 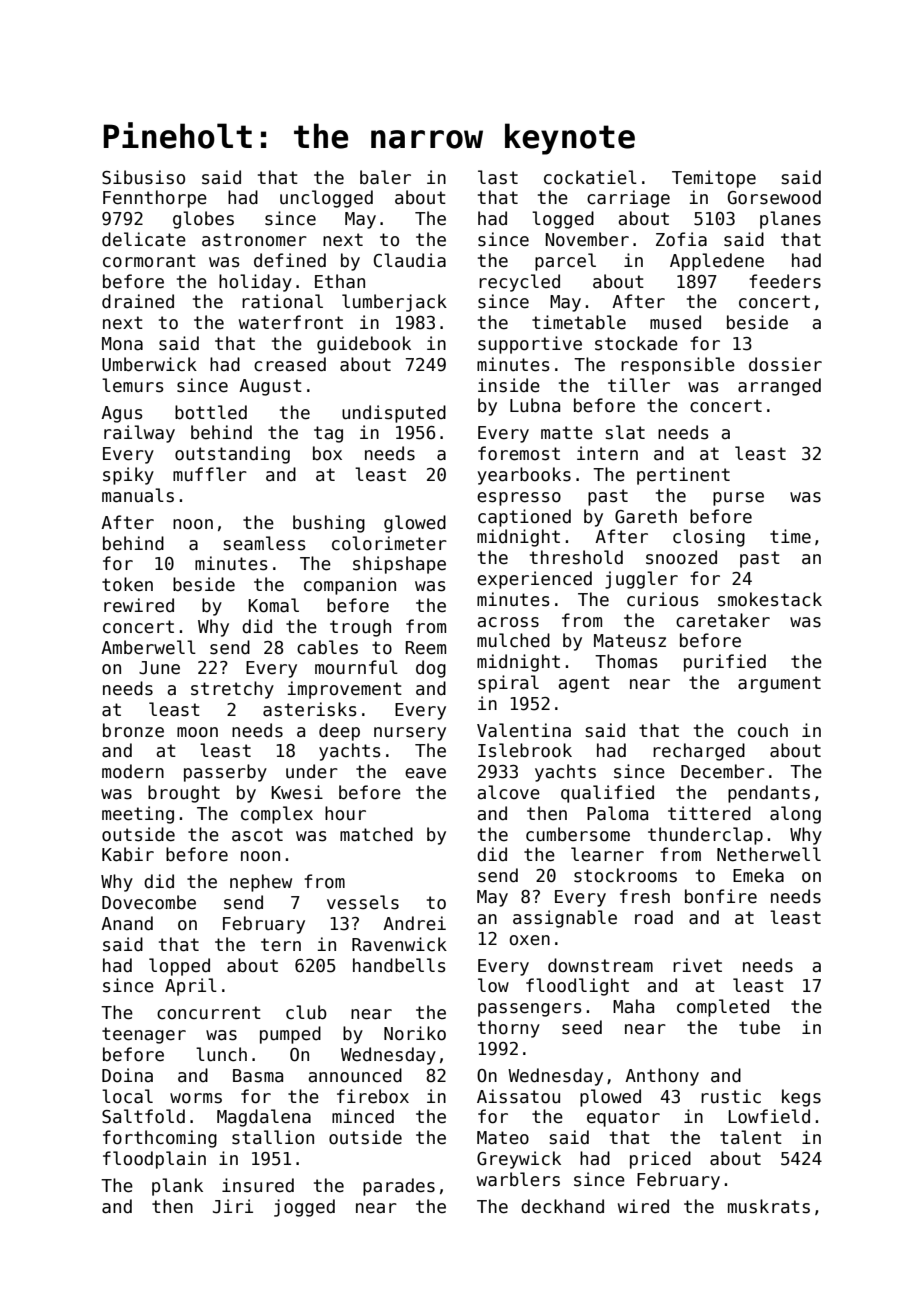 I want to click on floodplain, so click(x=154, y=1160).
